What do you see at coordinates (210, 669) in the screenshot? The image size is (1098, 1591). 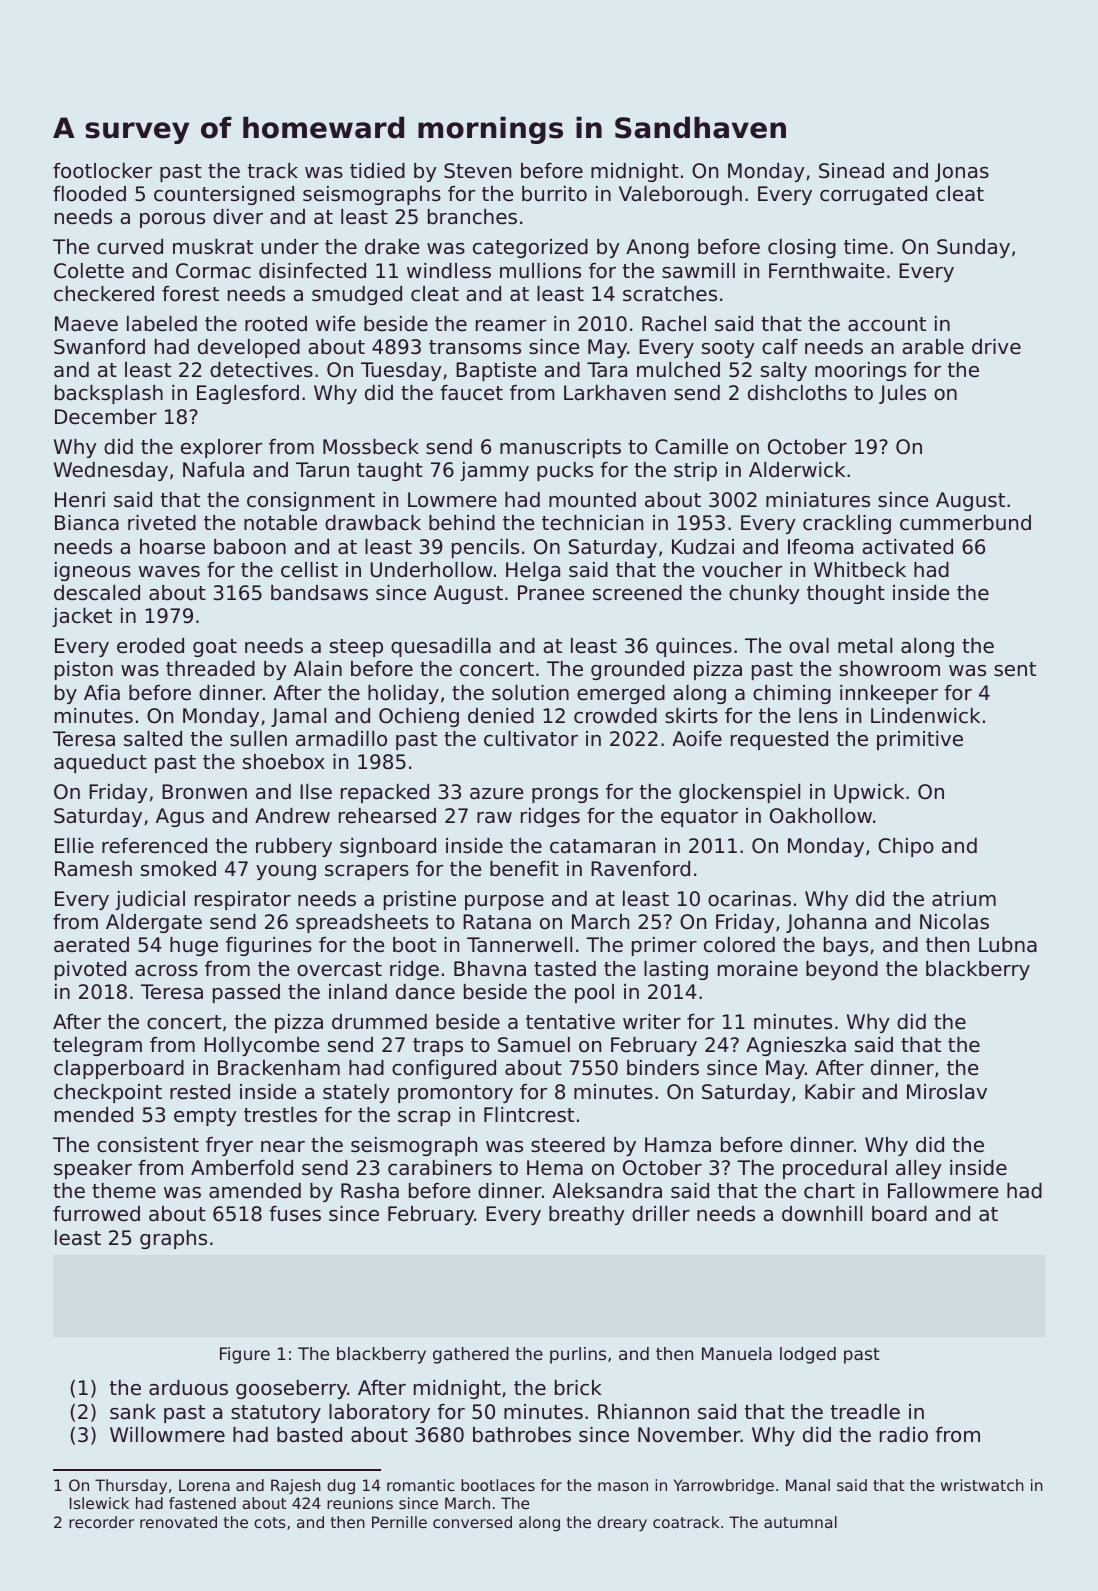 I see `threaded` at bounding box center [210, 669].
